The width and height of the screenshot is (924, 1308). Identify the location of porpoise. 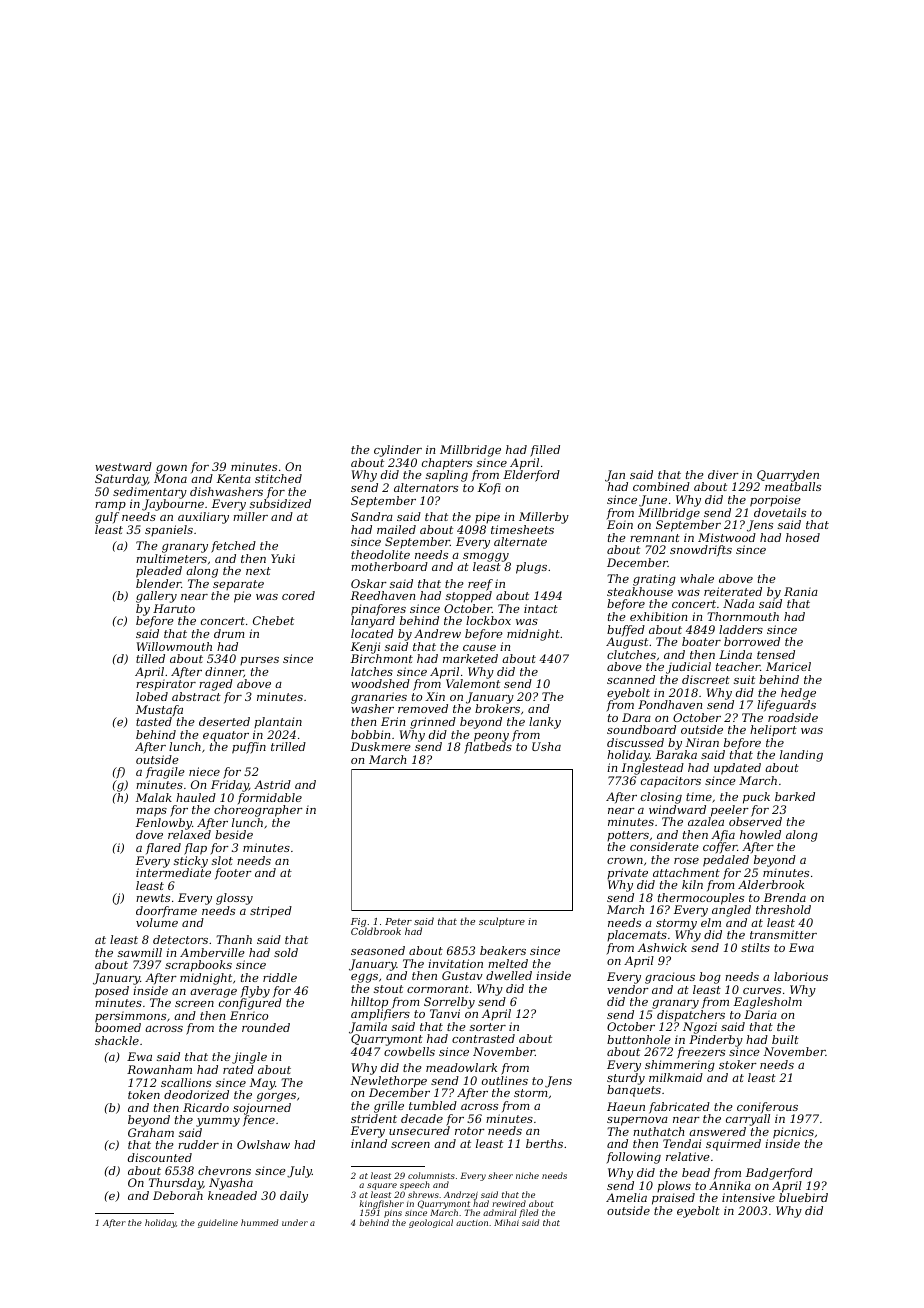
(775, 501).
